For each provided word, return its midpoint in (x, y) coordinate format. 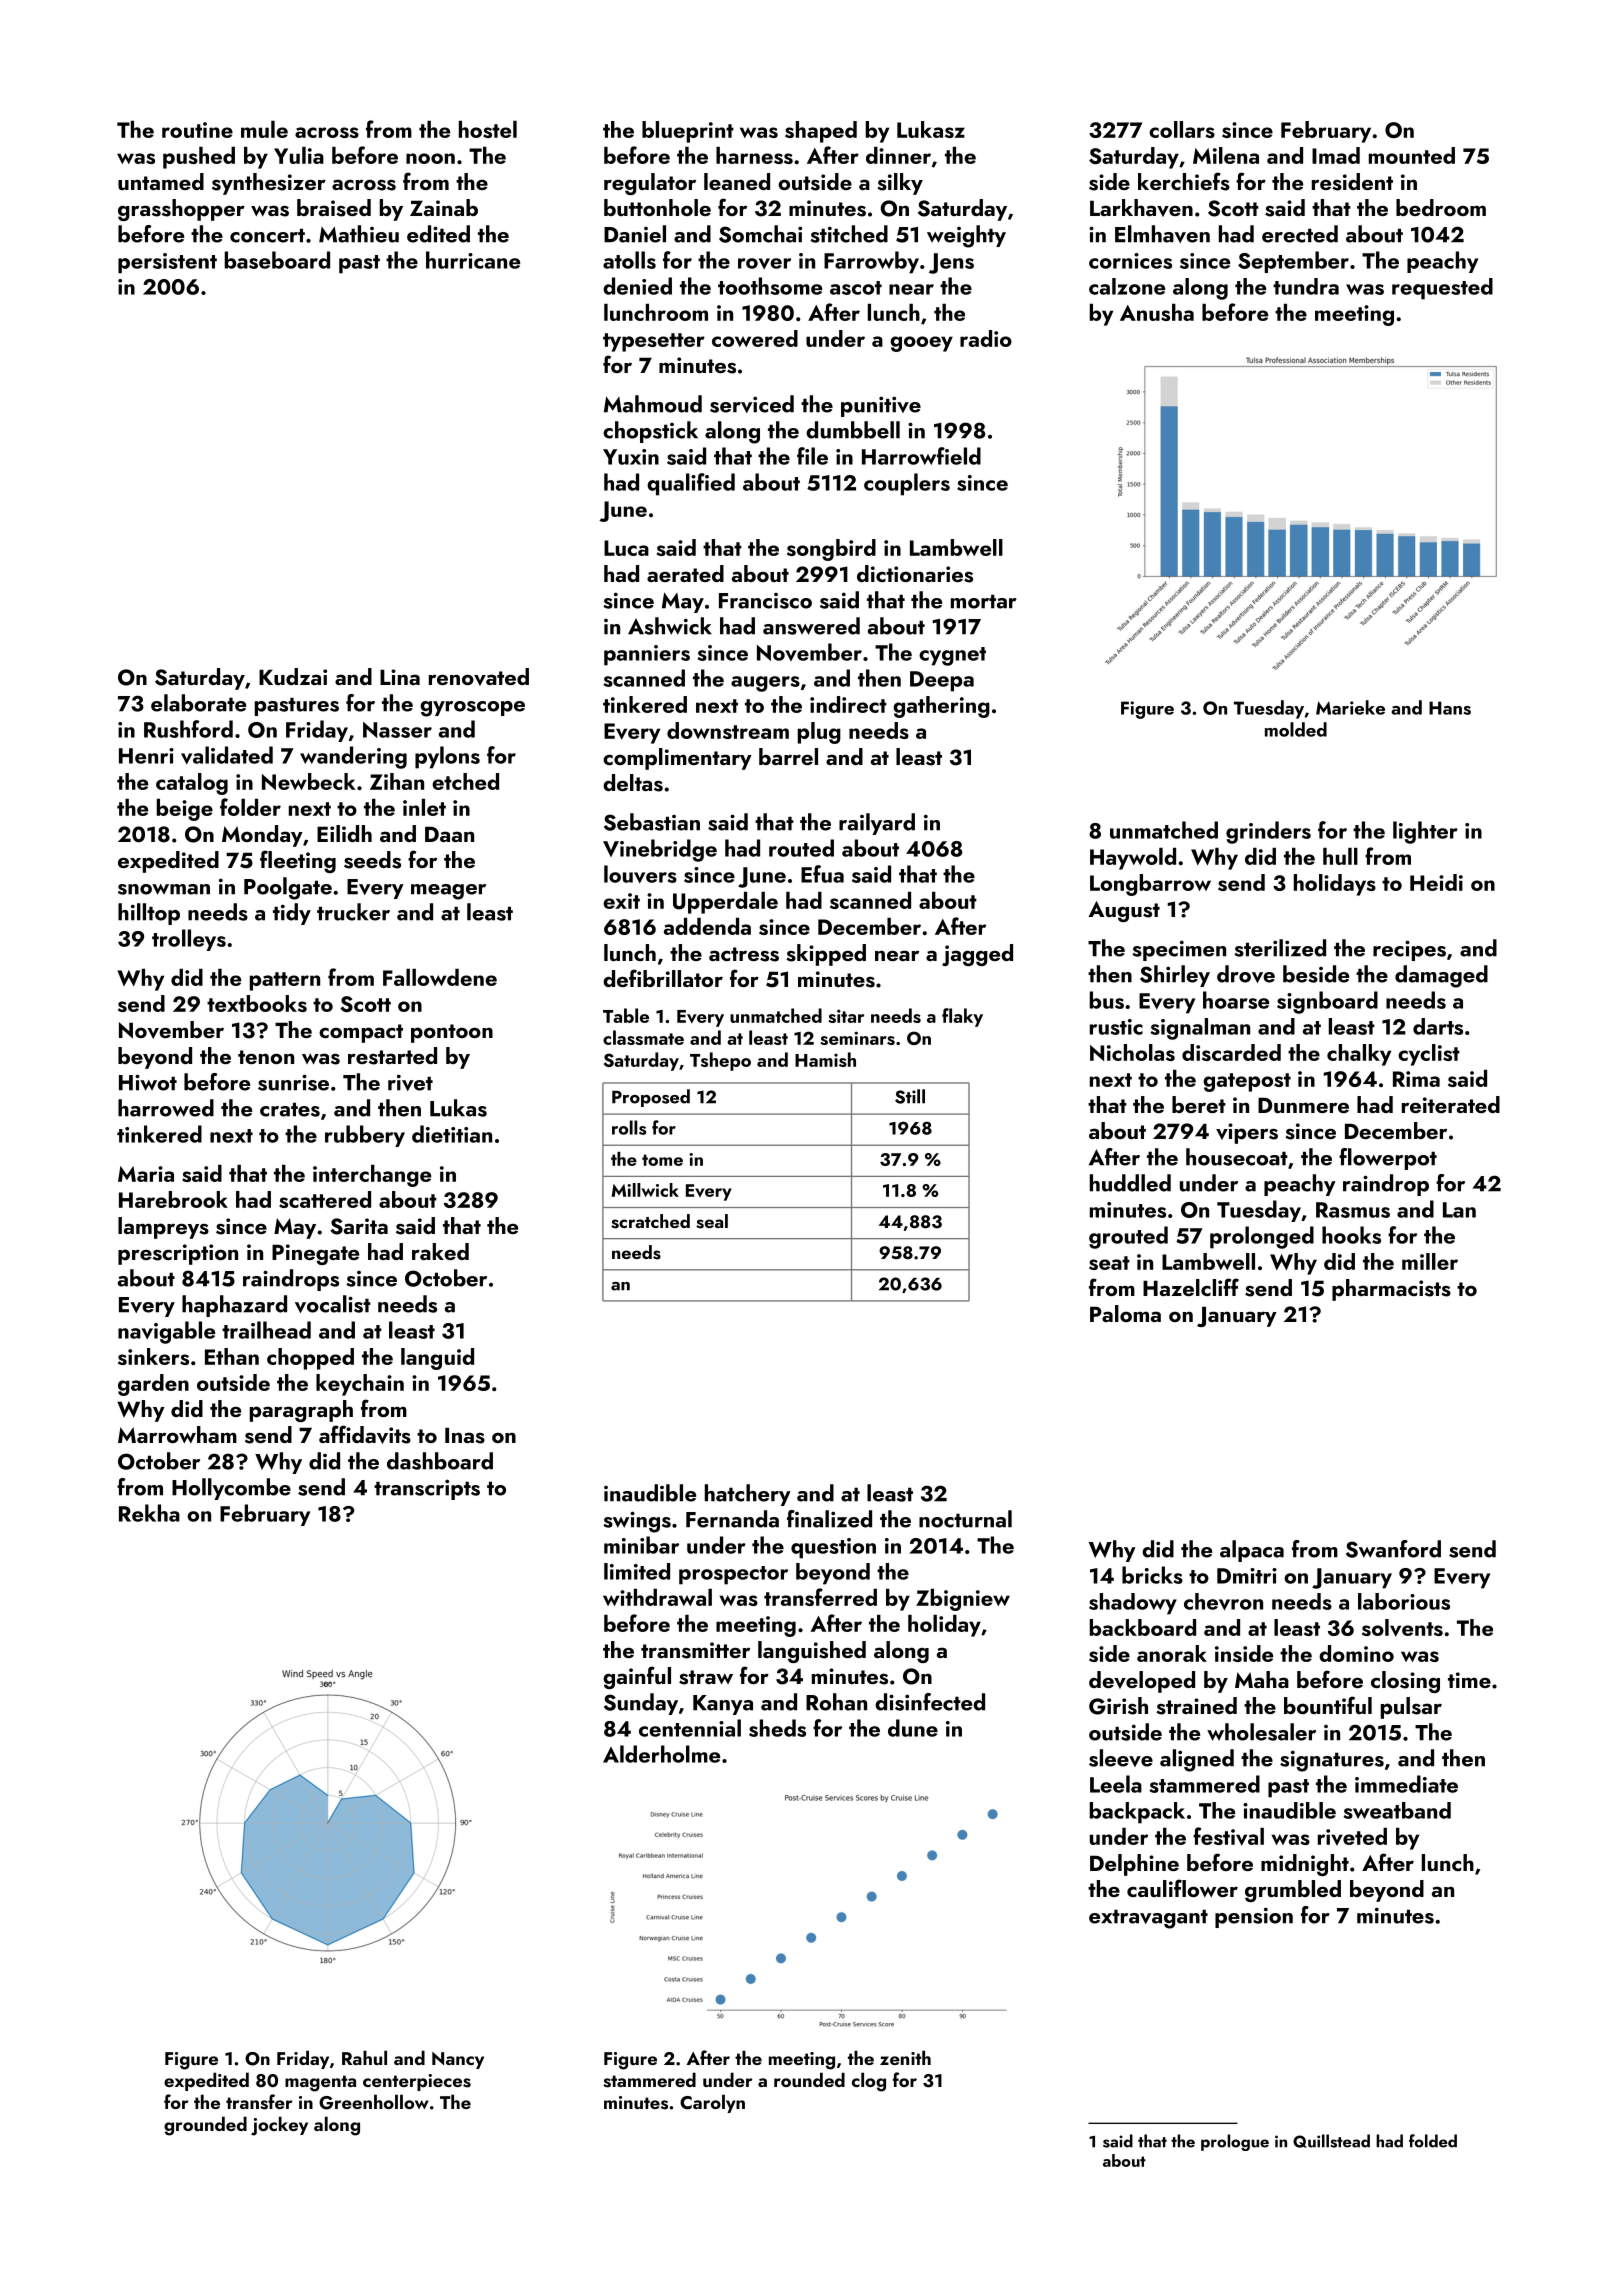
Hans (1450, 708)
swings (637, 1522)
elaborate (198, 703)
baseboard (277, 260)
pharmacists (1391, 1290)
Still (910, 1096)
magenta (320, 2083)
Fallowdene (440, 977)
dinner (898, 155)
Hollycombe (231, 1489)
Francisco (765, 601)
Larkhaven (1141, 208)
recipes (1409, 950)
